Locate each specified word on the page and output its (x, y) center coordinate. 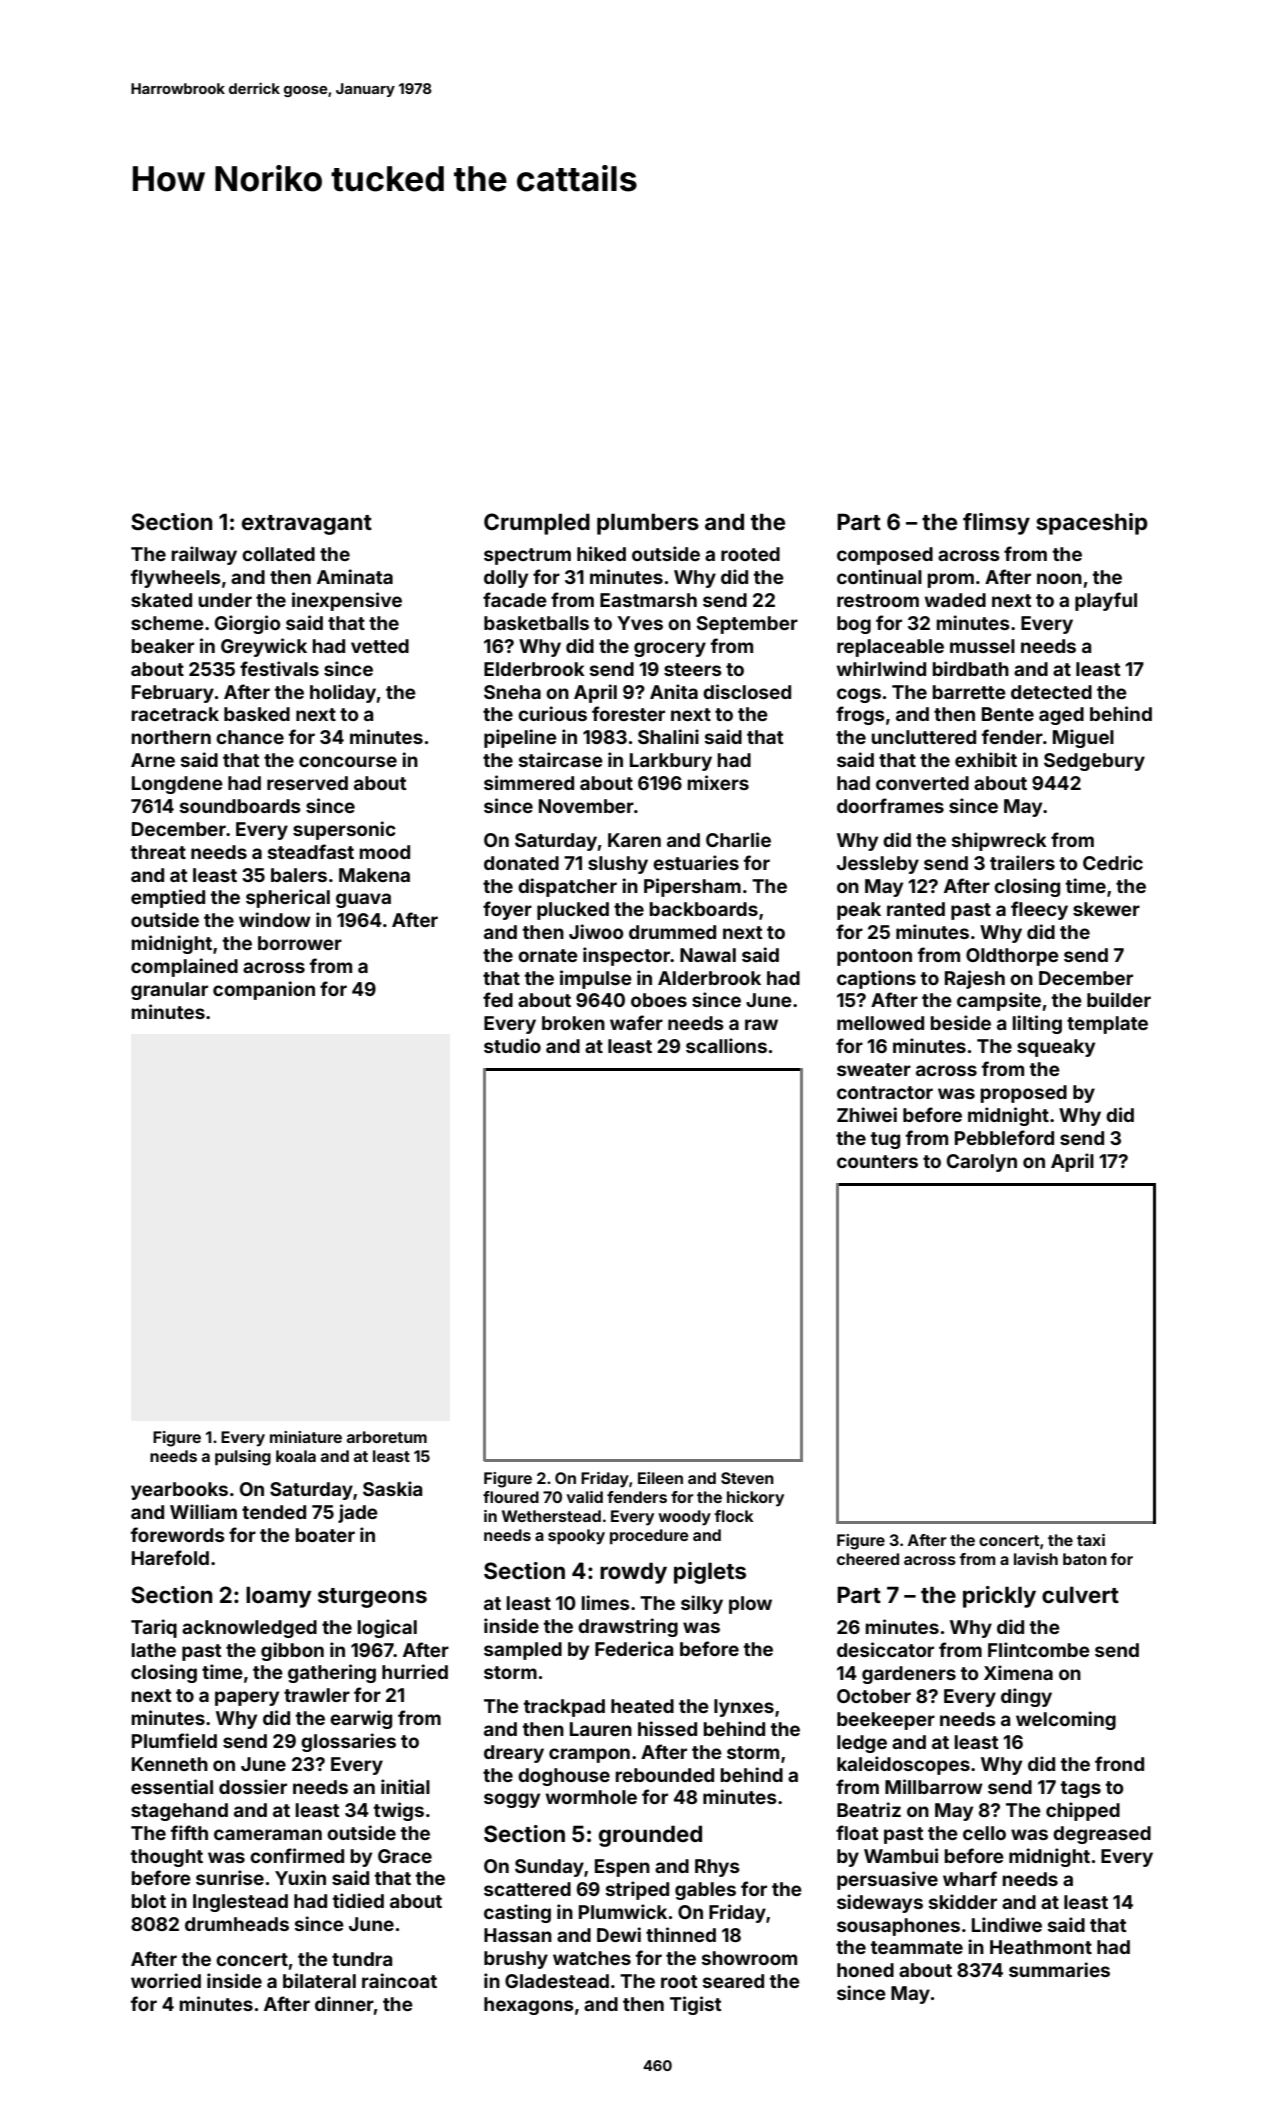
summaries (1059, 1969)
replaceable (890, 648)
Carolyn (982, 1163)
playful (1106, 601)
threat (158, 852)
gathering (332, 1673)
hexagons (529, 2006)
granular (169, 991)
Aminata (355, 576)
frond (1119, 1763)
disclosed (747, 691)
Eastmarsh (648, 600)
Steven (747, 1478)
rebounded (665, 1775)
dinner (344, 2003)
